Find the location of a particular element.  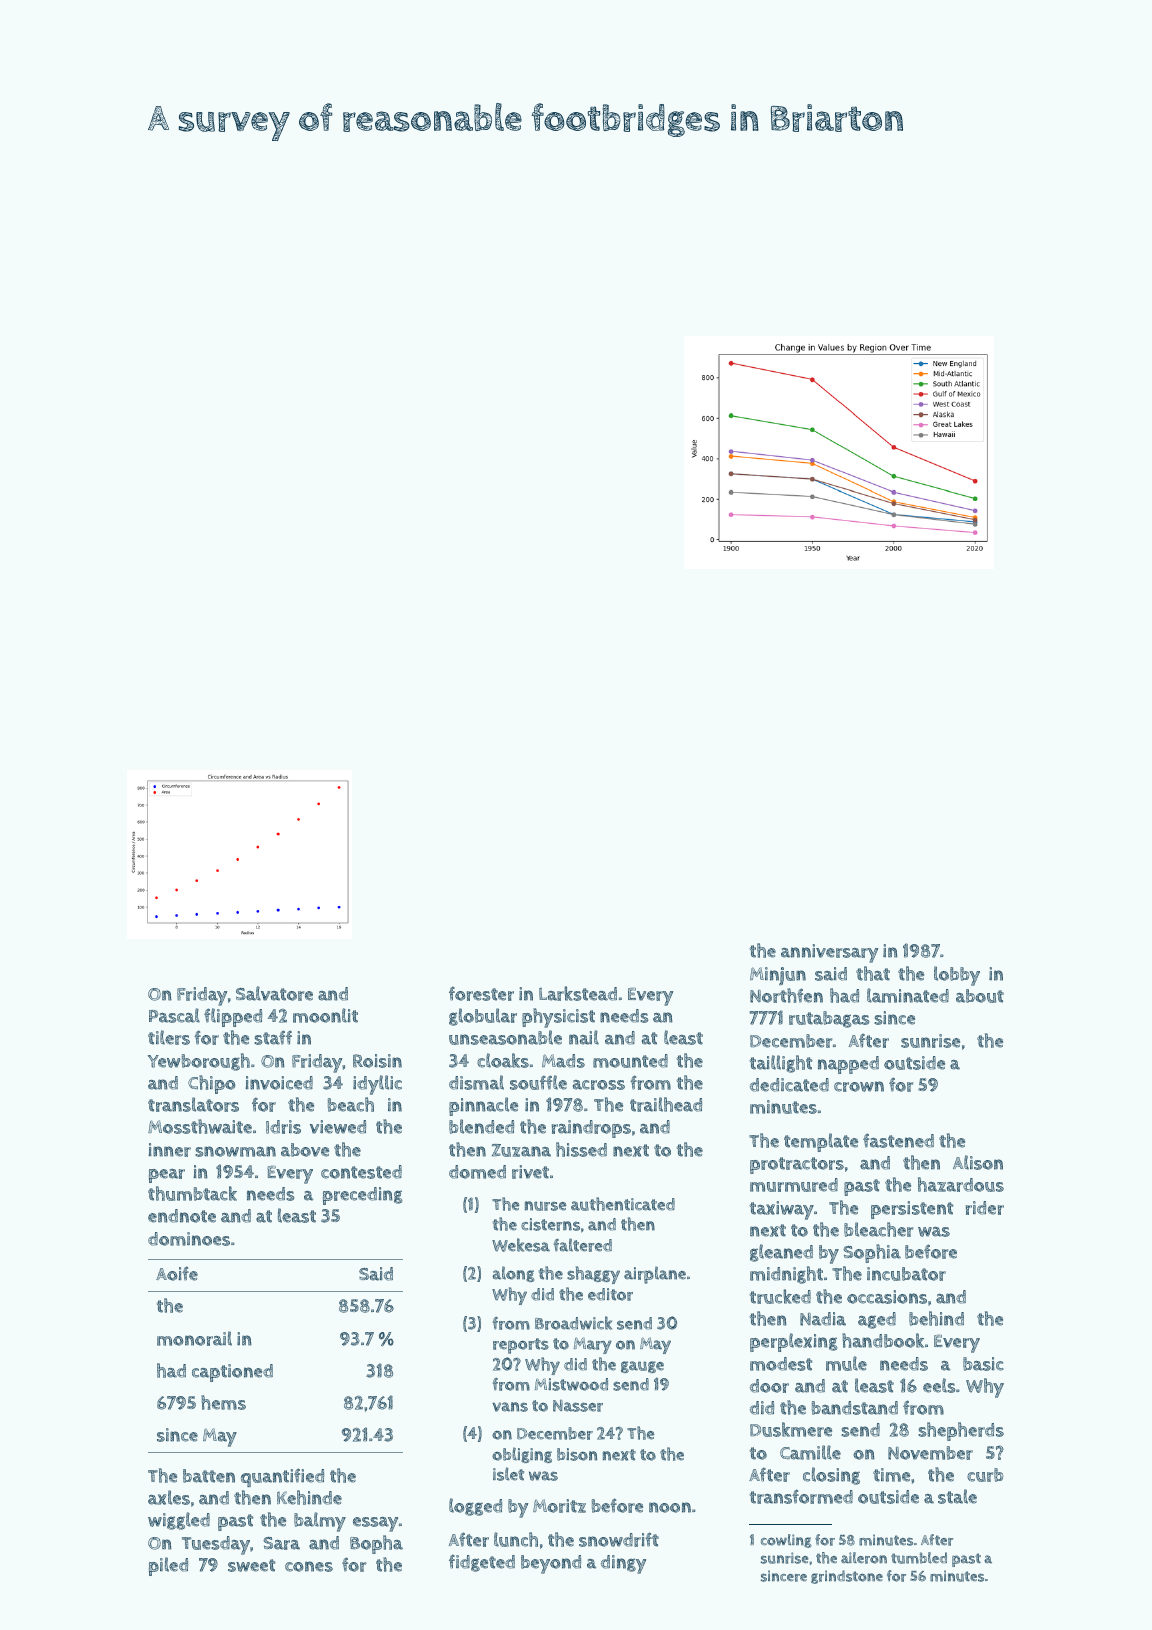

persistent is located at coordinates (912, 1210).
